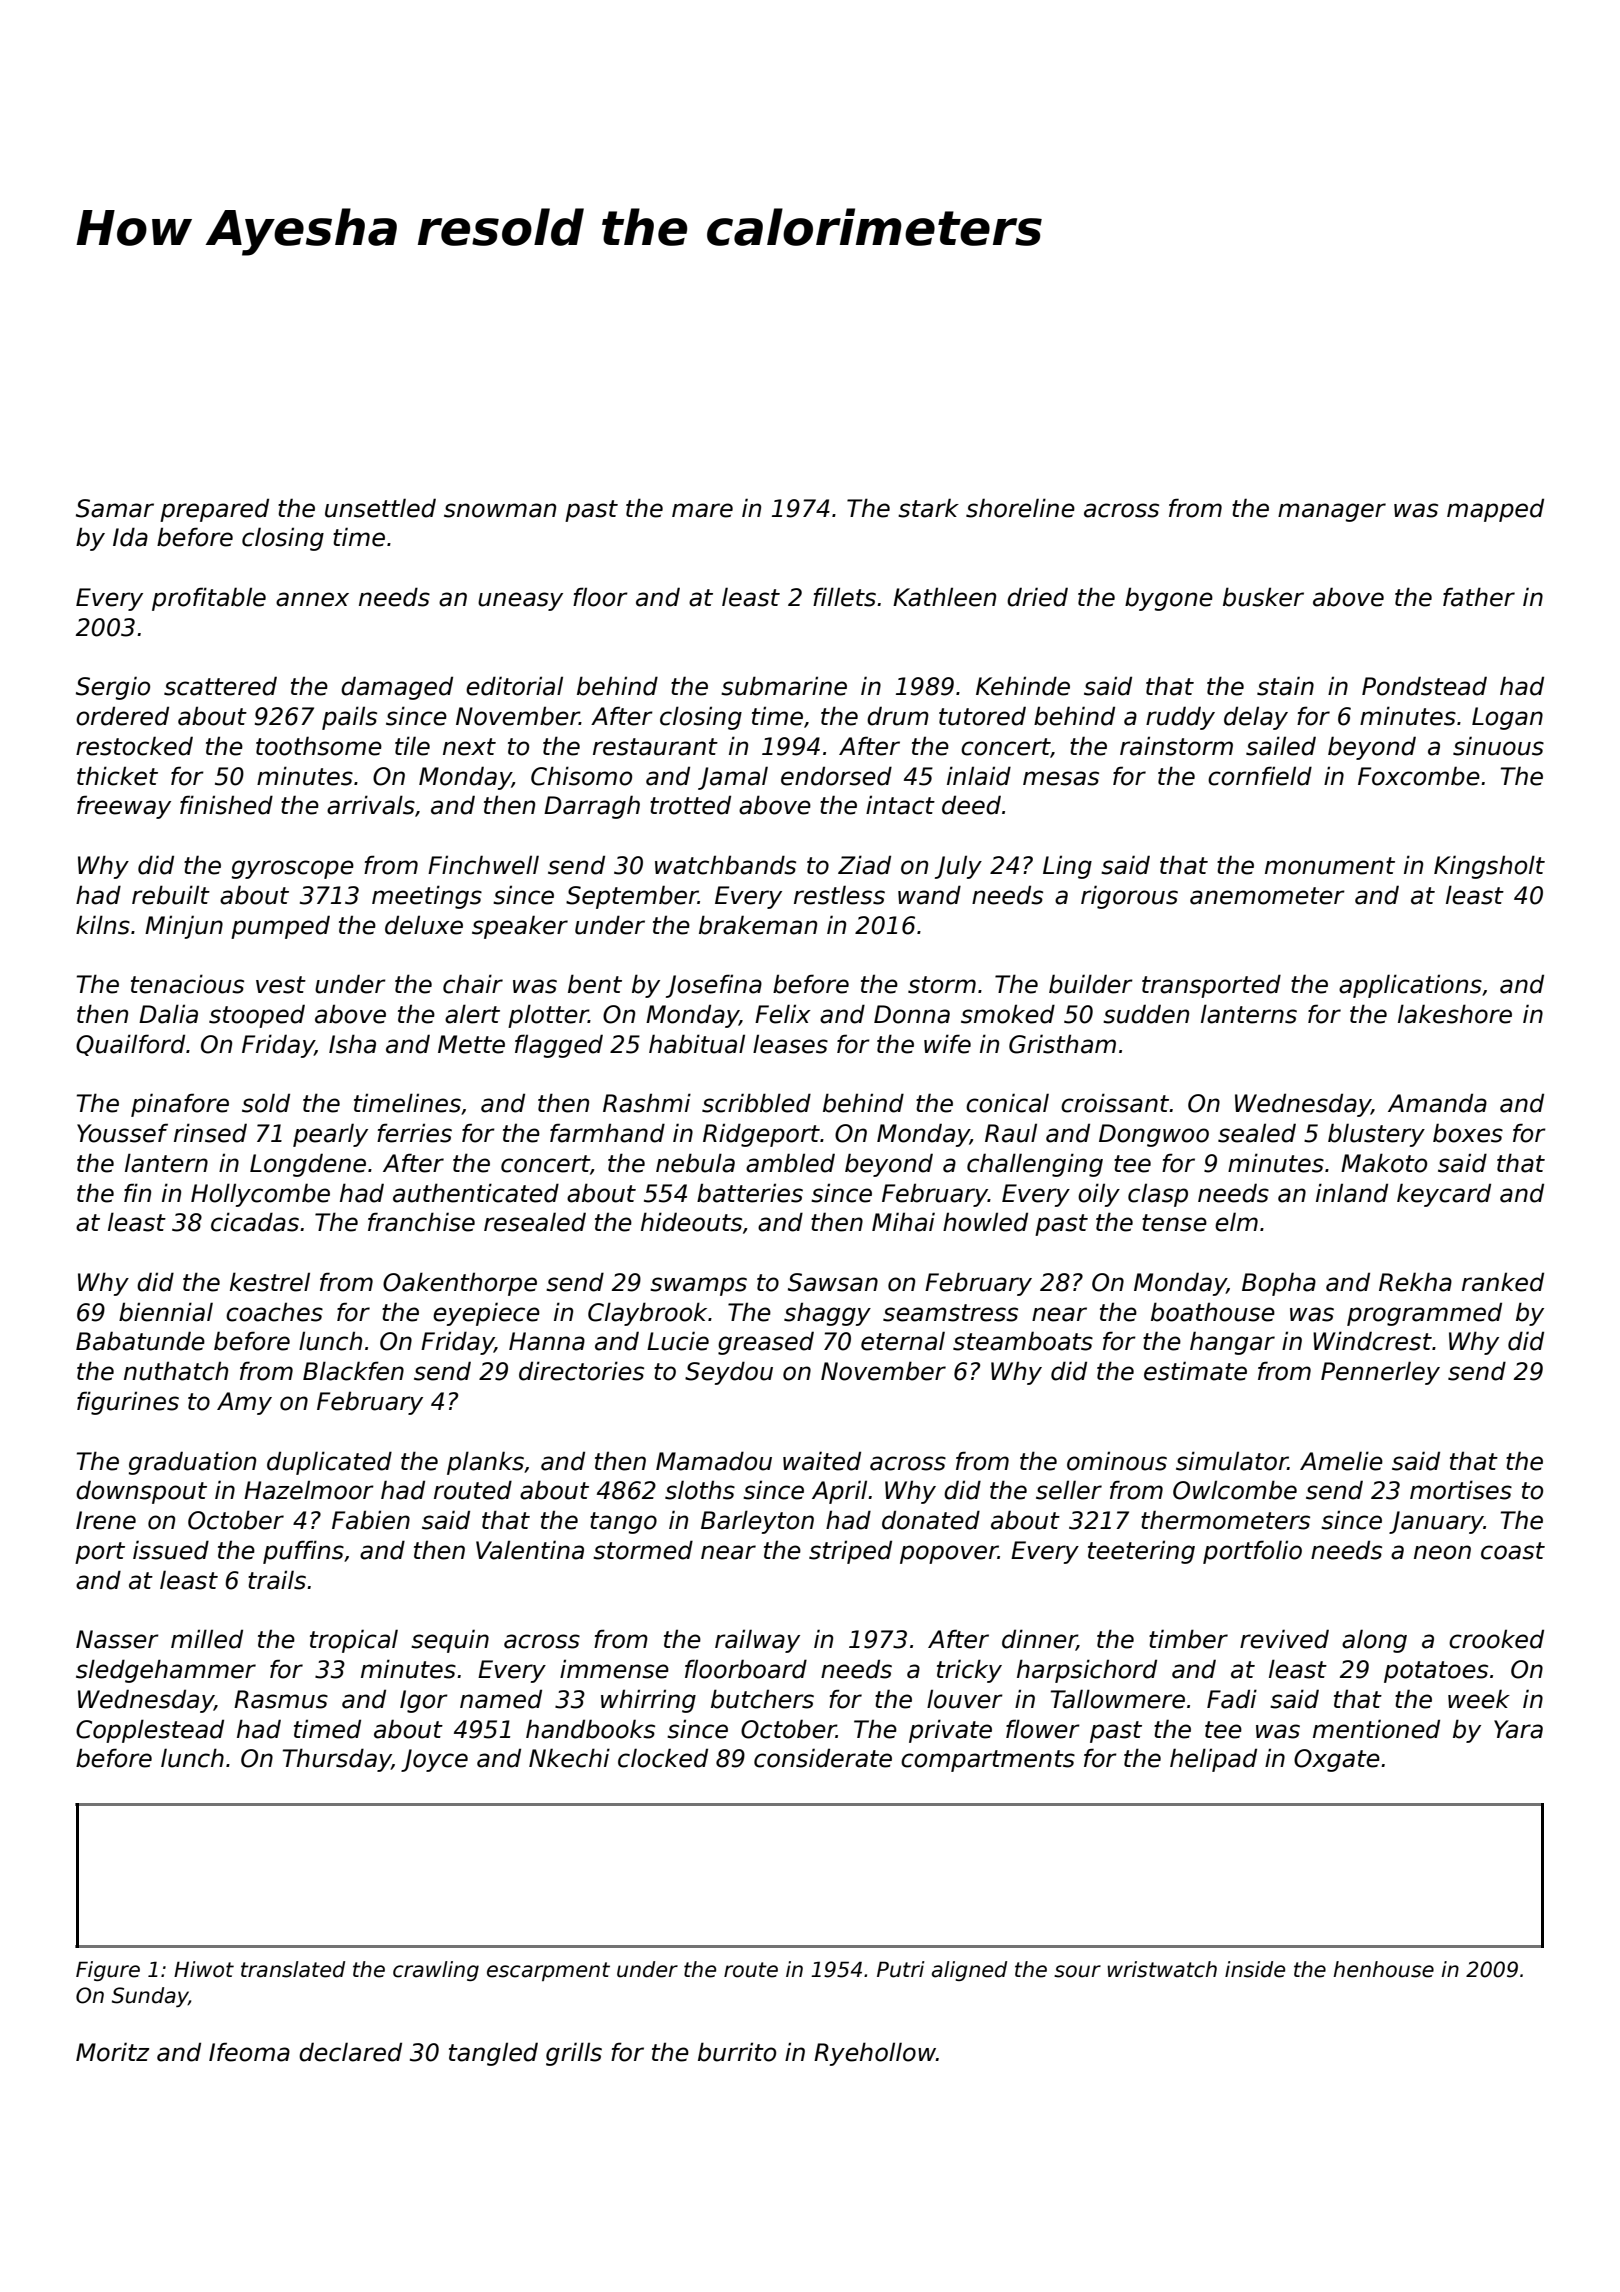  What do you see at coordinates (1518, 1729) in the document?
I see `Yara` at bounding box center [1518, 1729].
